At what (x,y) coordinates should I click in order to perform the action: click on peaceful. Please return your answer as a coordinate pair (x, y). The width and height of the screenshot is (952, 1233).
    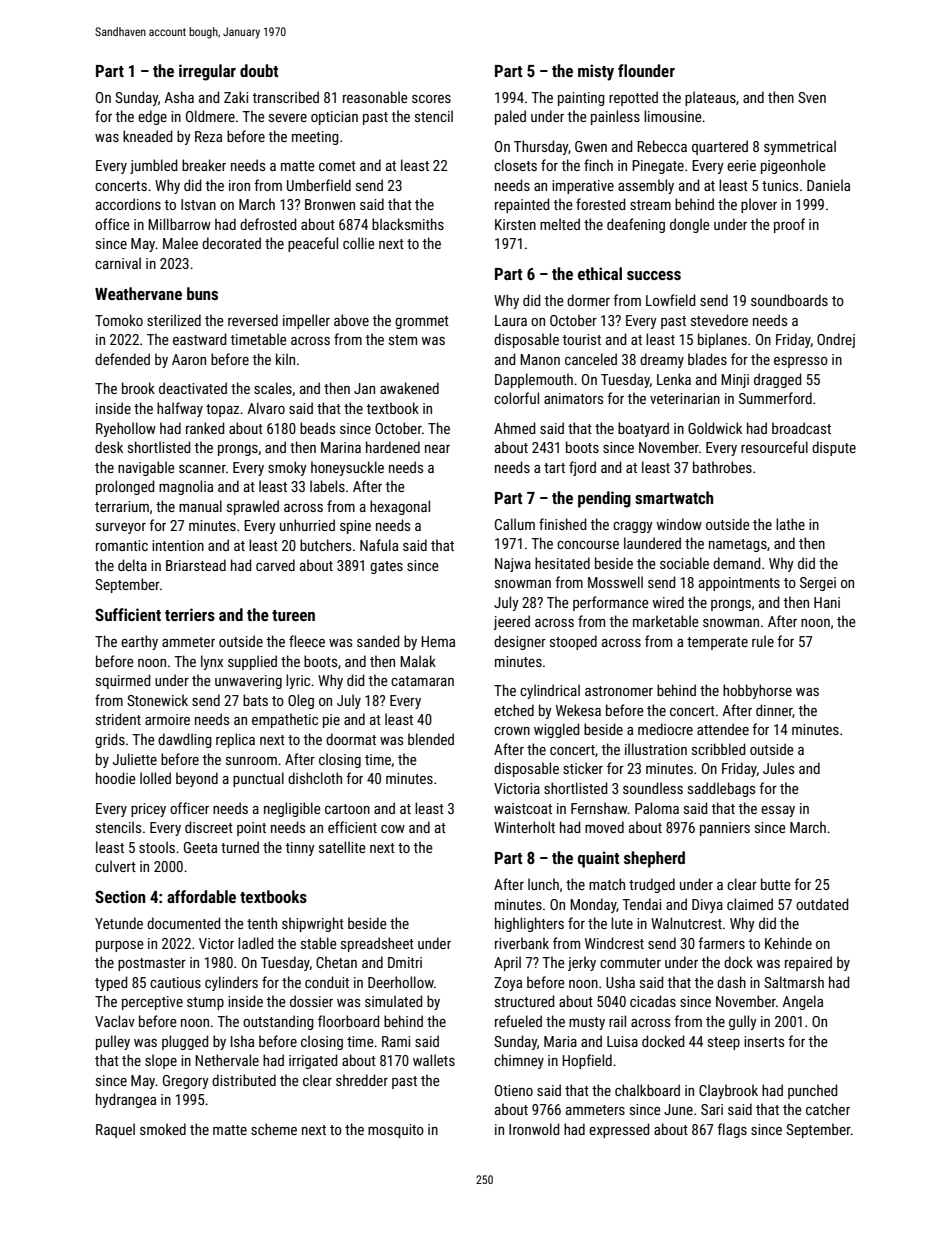
    Looking at the image, I should click on (313, 244).
